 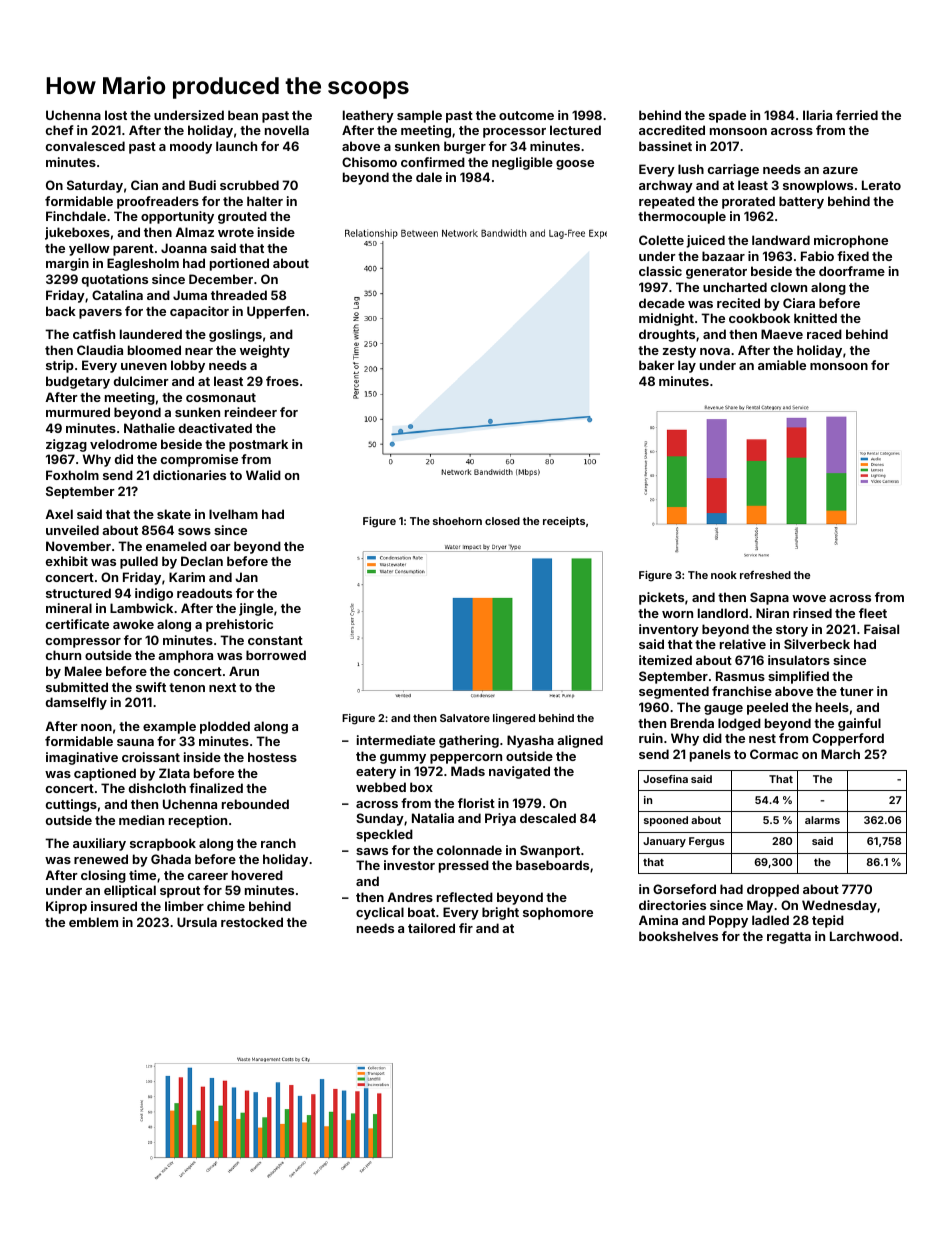 What do you see at coordinates (141, 381) in the screenshot?
I see `dulcimer` at bounding box center [141, 381].
